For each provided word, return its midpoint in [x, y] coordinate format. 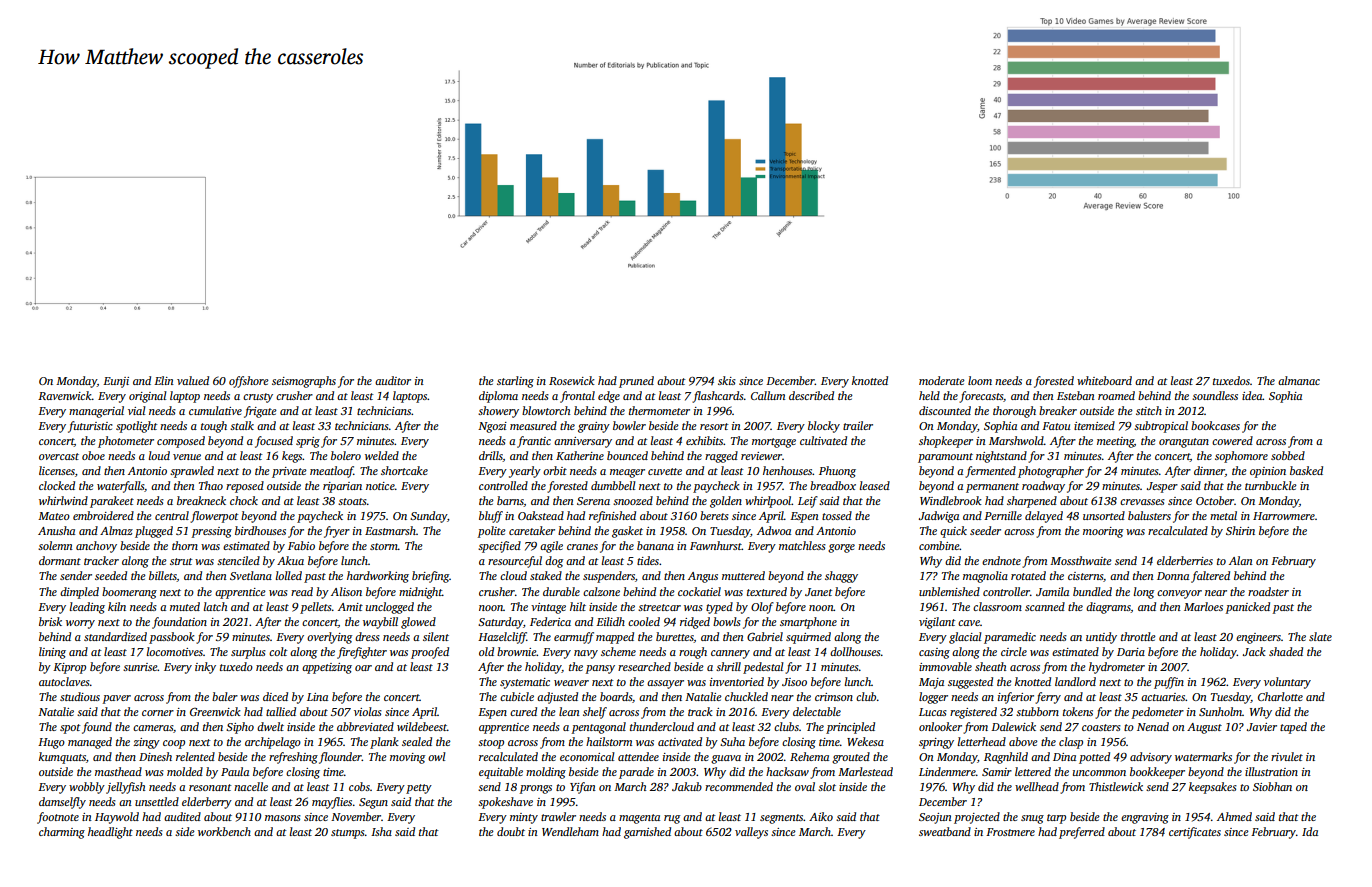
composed [181, 442]
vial [137, 410]
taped [1293, 728]
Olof [762, 608]
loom [980, 380]
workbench [224, 831]
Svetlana [251, 575]
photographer [1051, 472]
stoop [491, 744]
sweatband [945, 831]
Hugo [51, 743]
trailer [858, 425]
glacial [965, 638]
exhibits [705, 440]
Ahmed [1234, 816]
